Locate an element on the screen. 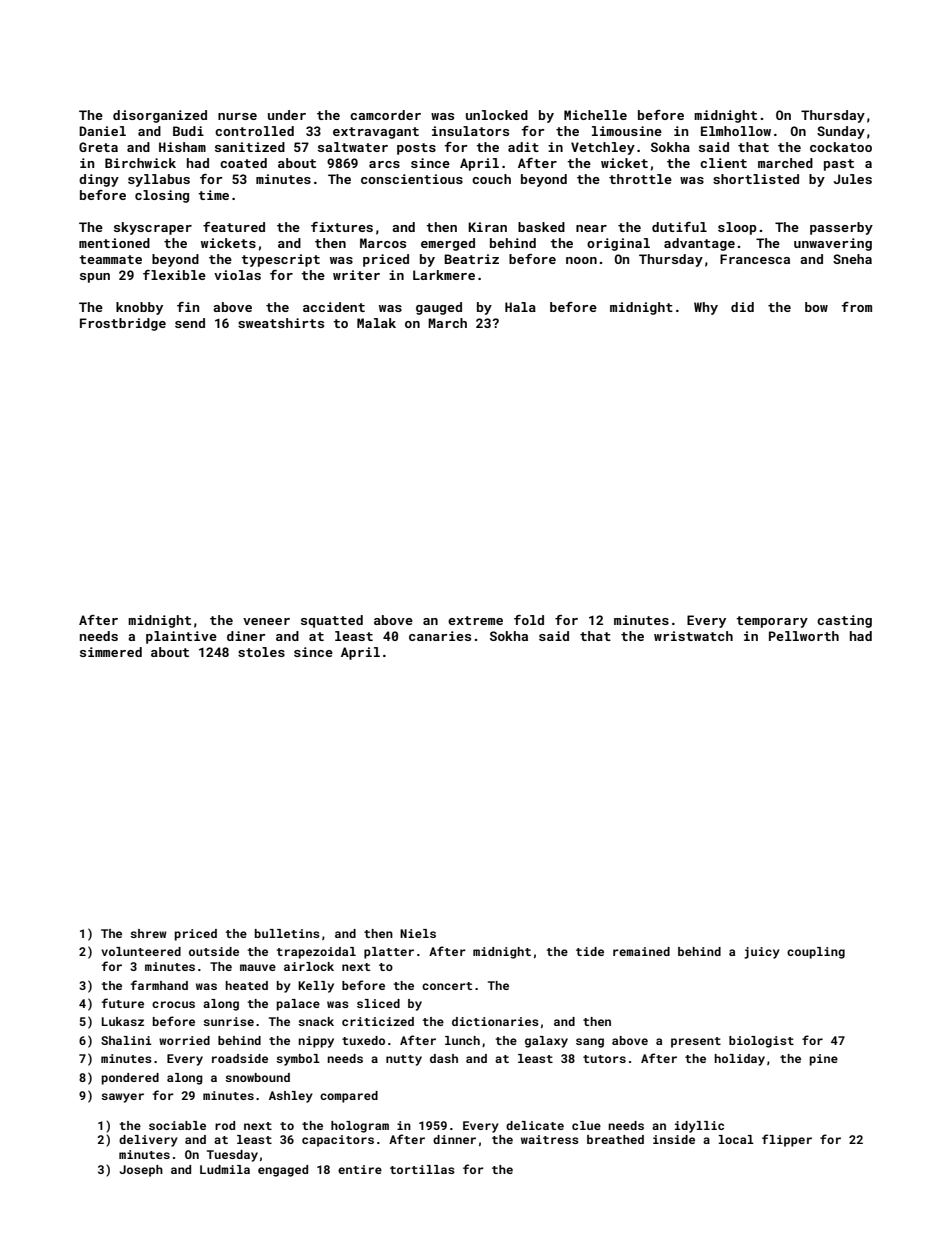 This screenshot has width=952, height=1233. flexible is located at coordinates (174, 275).
